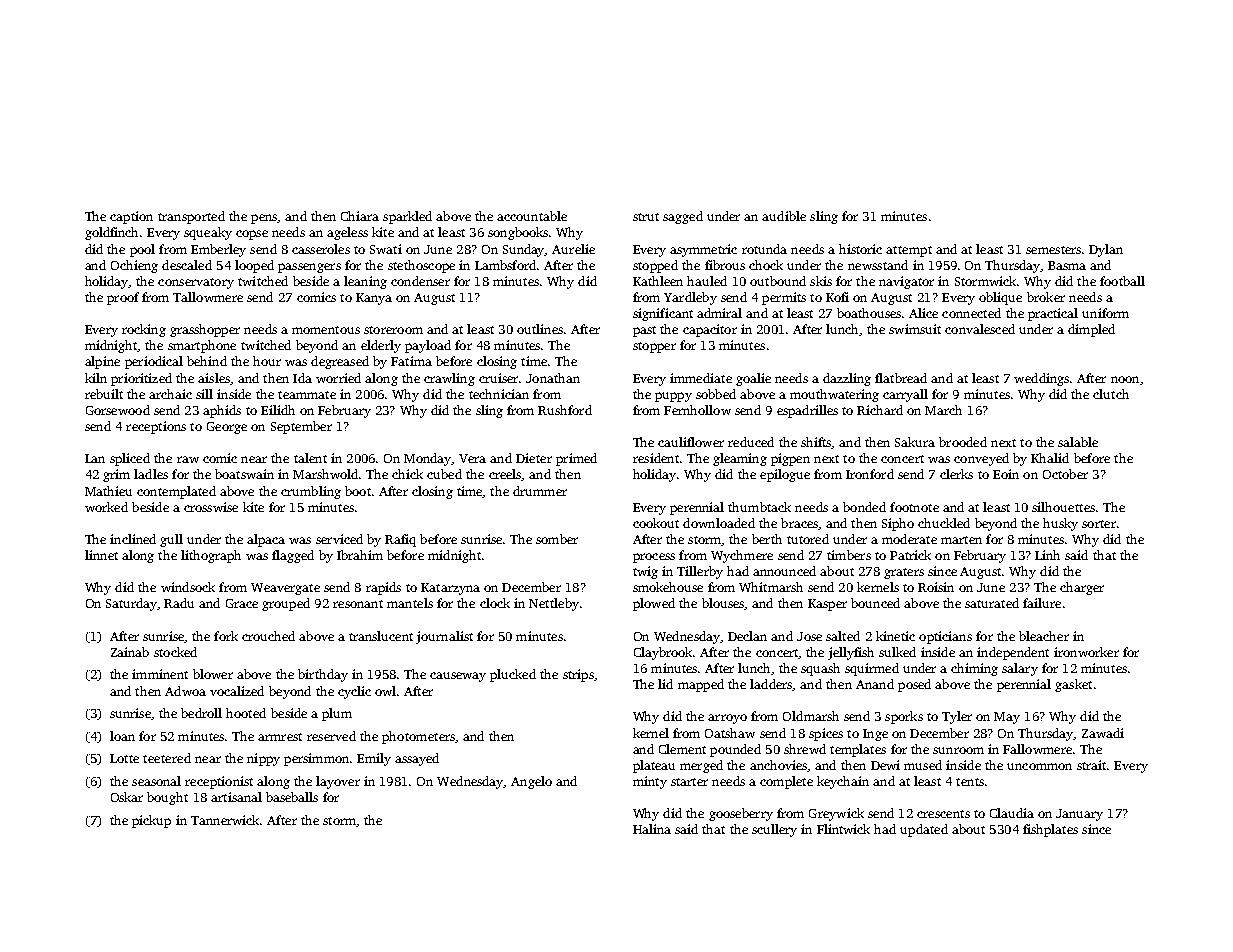  What do you see at coordinates (268, 636) in the screenshot?
I see `crouched` at bounding box center [268, 636].
